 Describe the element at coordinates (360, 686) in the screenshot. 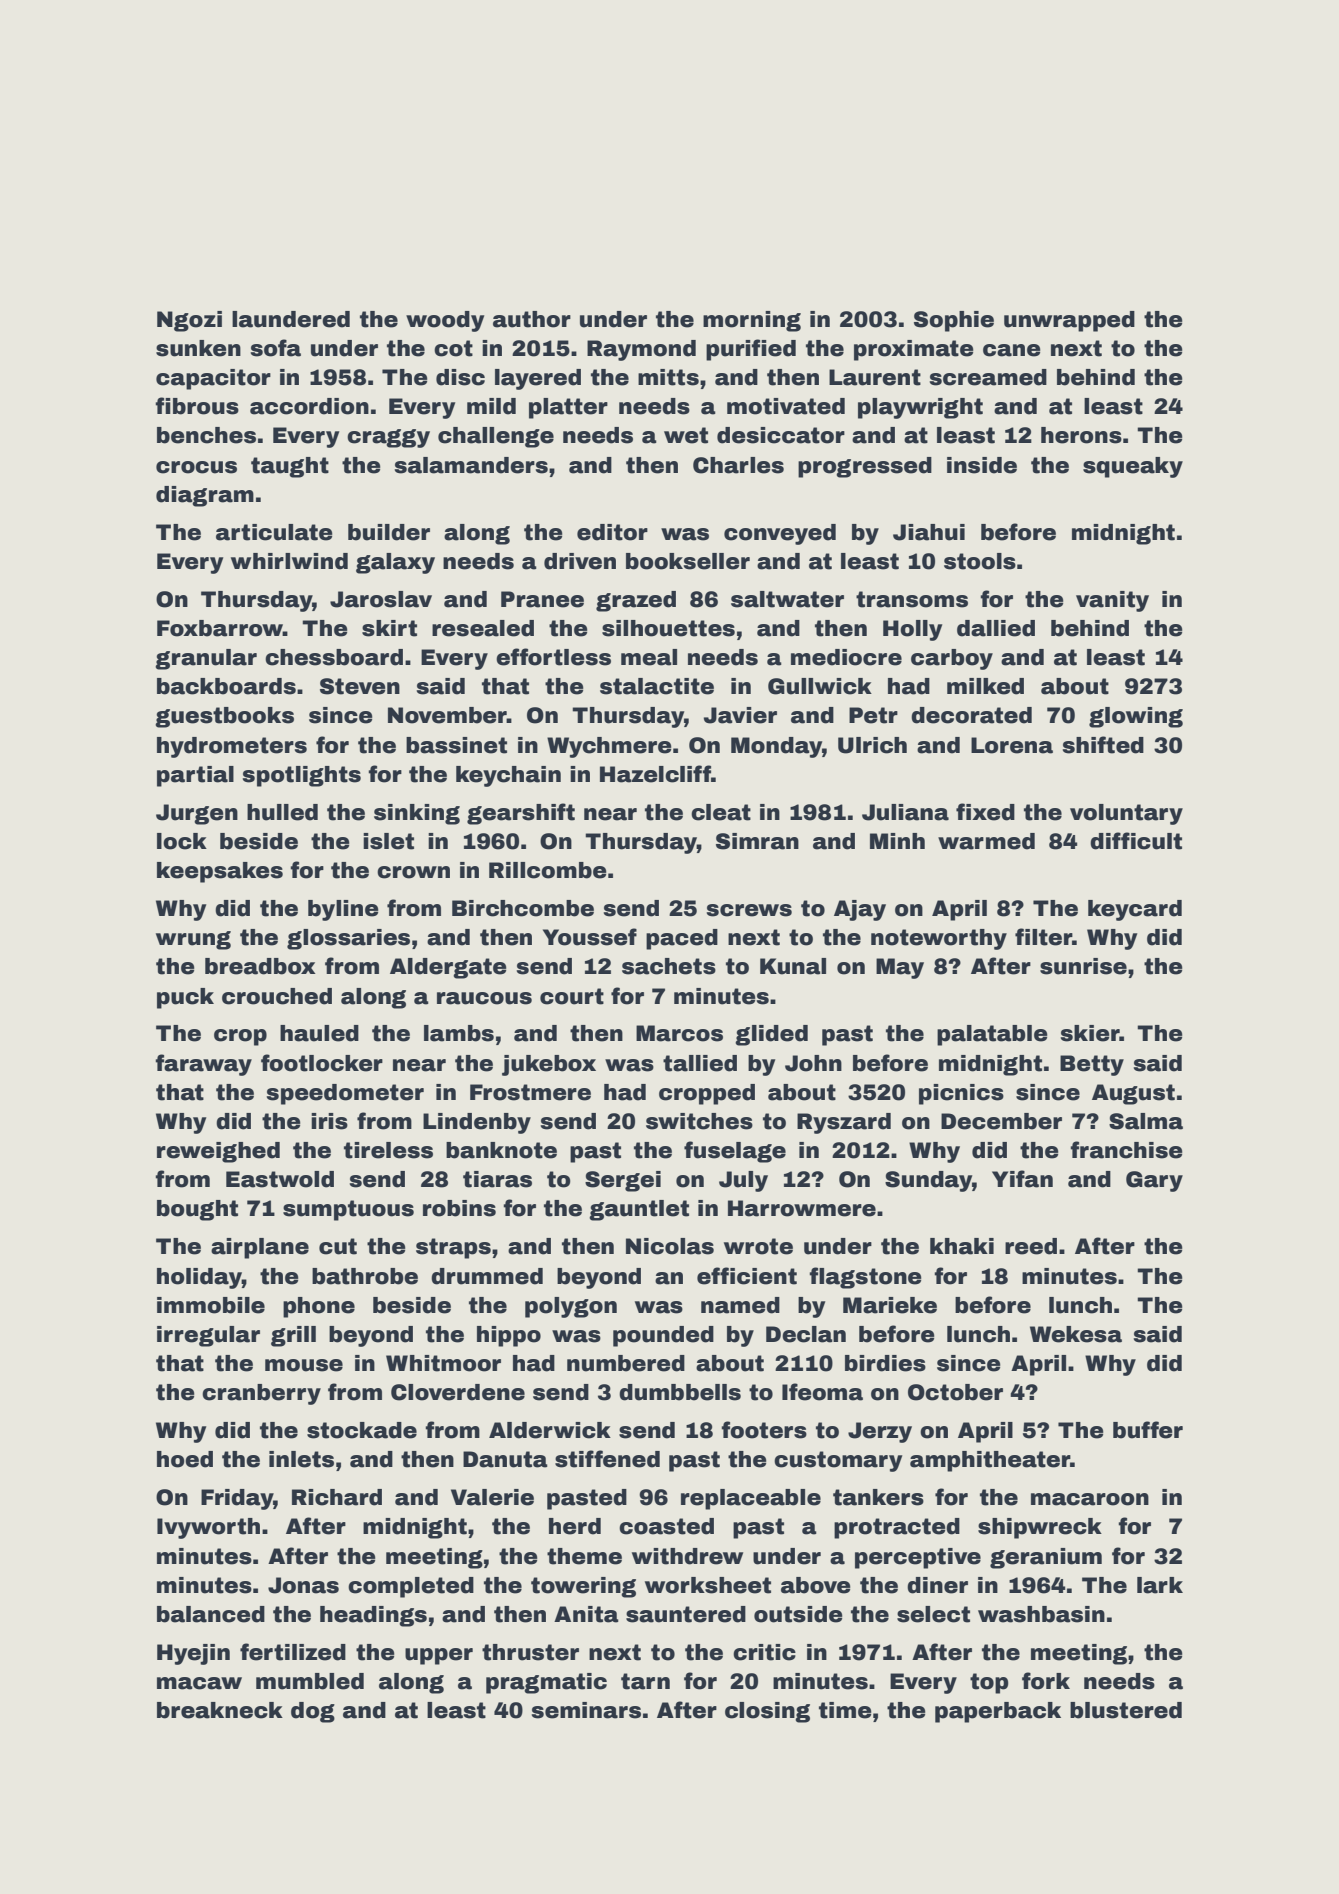

I see `Steven` at that location.
